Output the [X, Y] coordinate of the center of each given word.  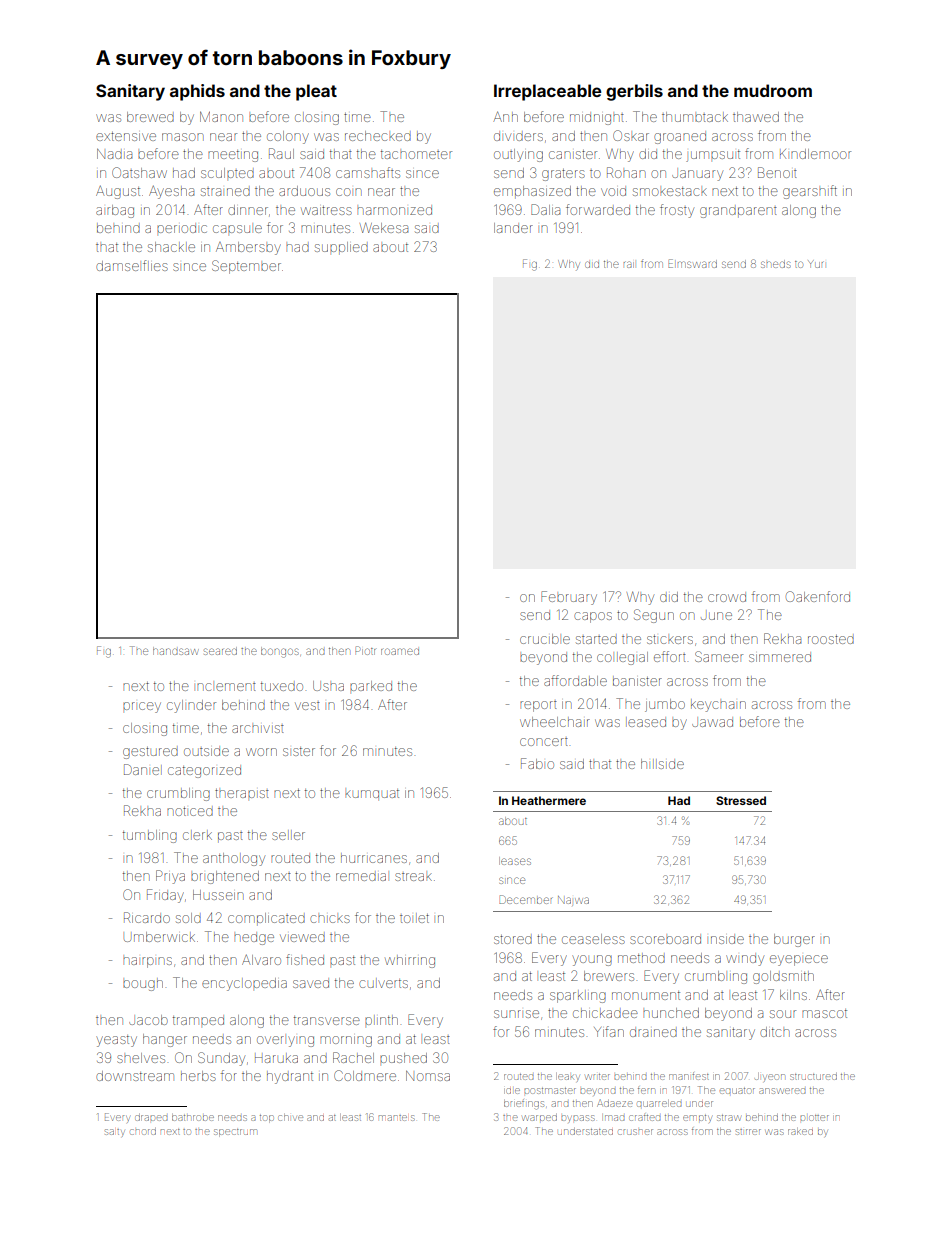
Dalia [545, 209]
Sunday [221, 1059]
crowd [727, 597]
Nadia [114, 154]
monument [646, 995]
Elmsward [692, 263]
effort [670, 656]
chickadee [605, 1013]
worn [261, 752]
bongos [280, 652]
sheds [776, 264]
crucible [545, 639]
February [569, 598]
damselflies [132, 265]
